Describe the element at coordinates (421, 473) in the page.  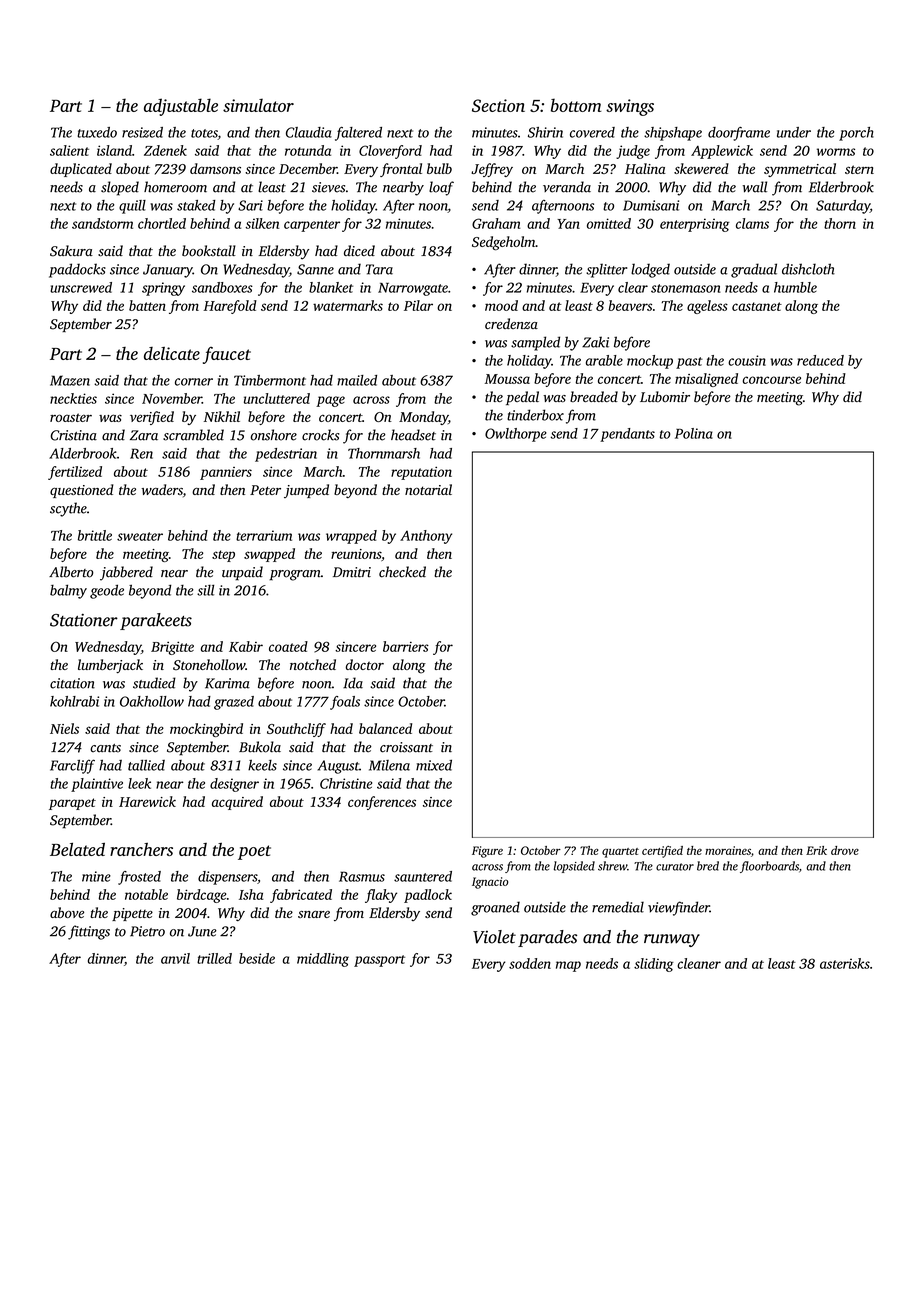
I see `reputation` at that location.
